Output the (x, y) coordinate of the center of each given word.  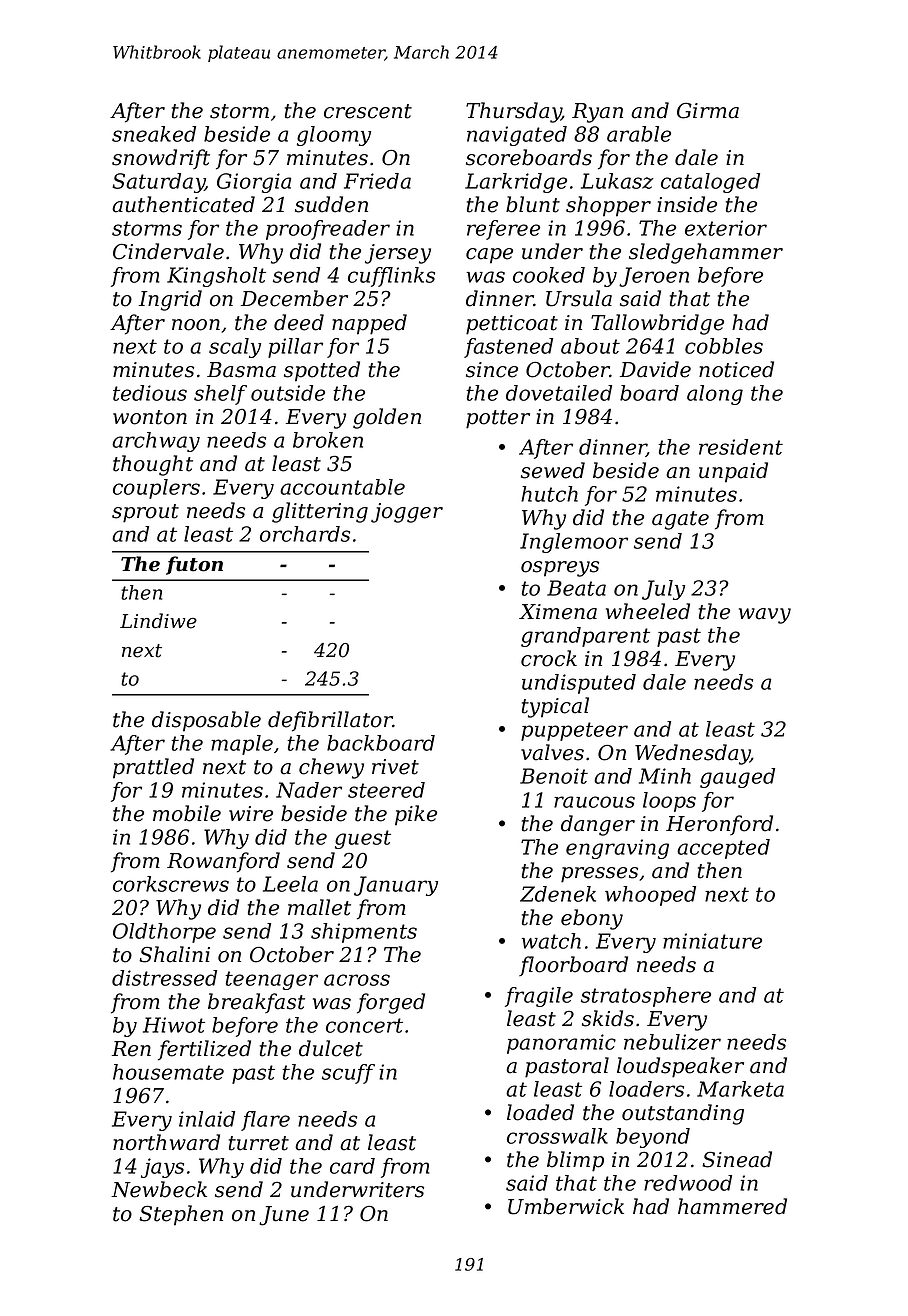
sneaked (154, 134)
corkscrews (171, 884)
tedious (150, 393)
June (284, 1216)
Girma (708, 111)
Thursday (514, 112)
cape (489, 256)
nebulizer (672, 1042)
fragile (539, 997)
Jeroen (654, 277)
